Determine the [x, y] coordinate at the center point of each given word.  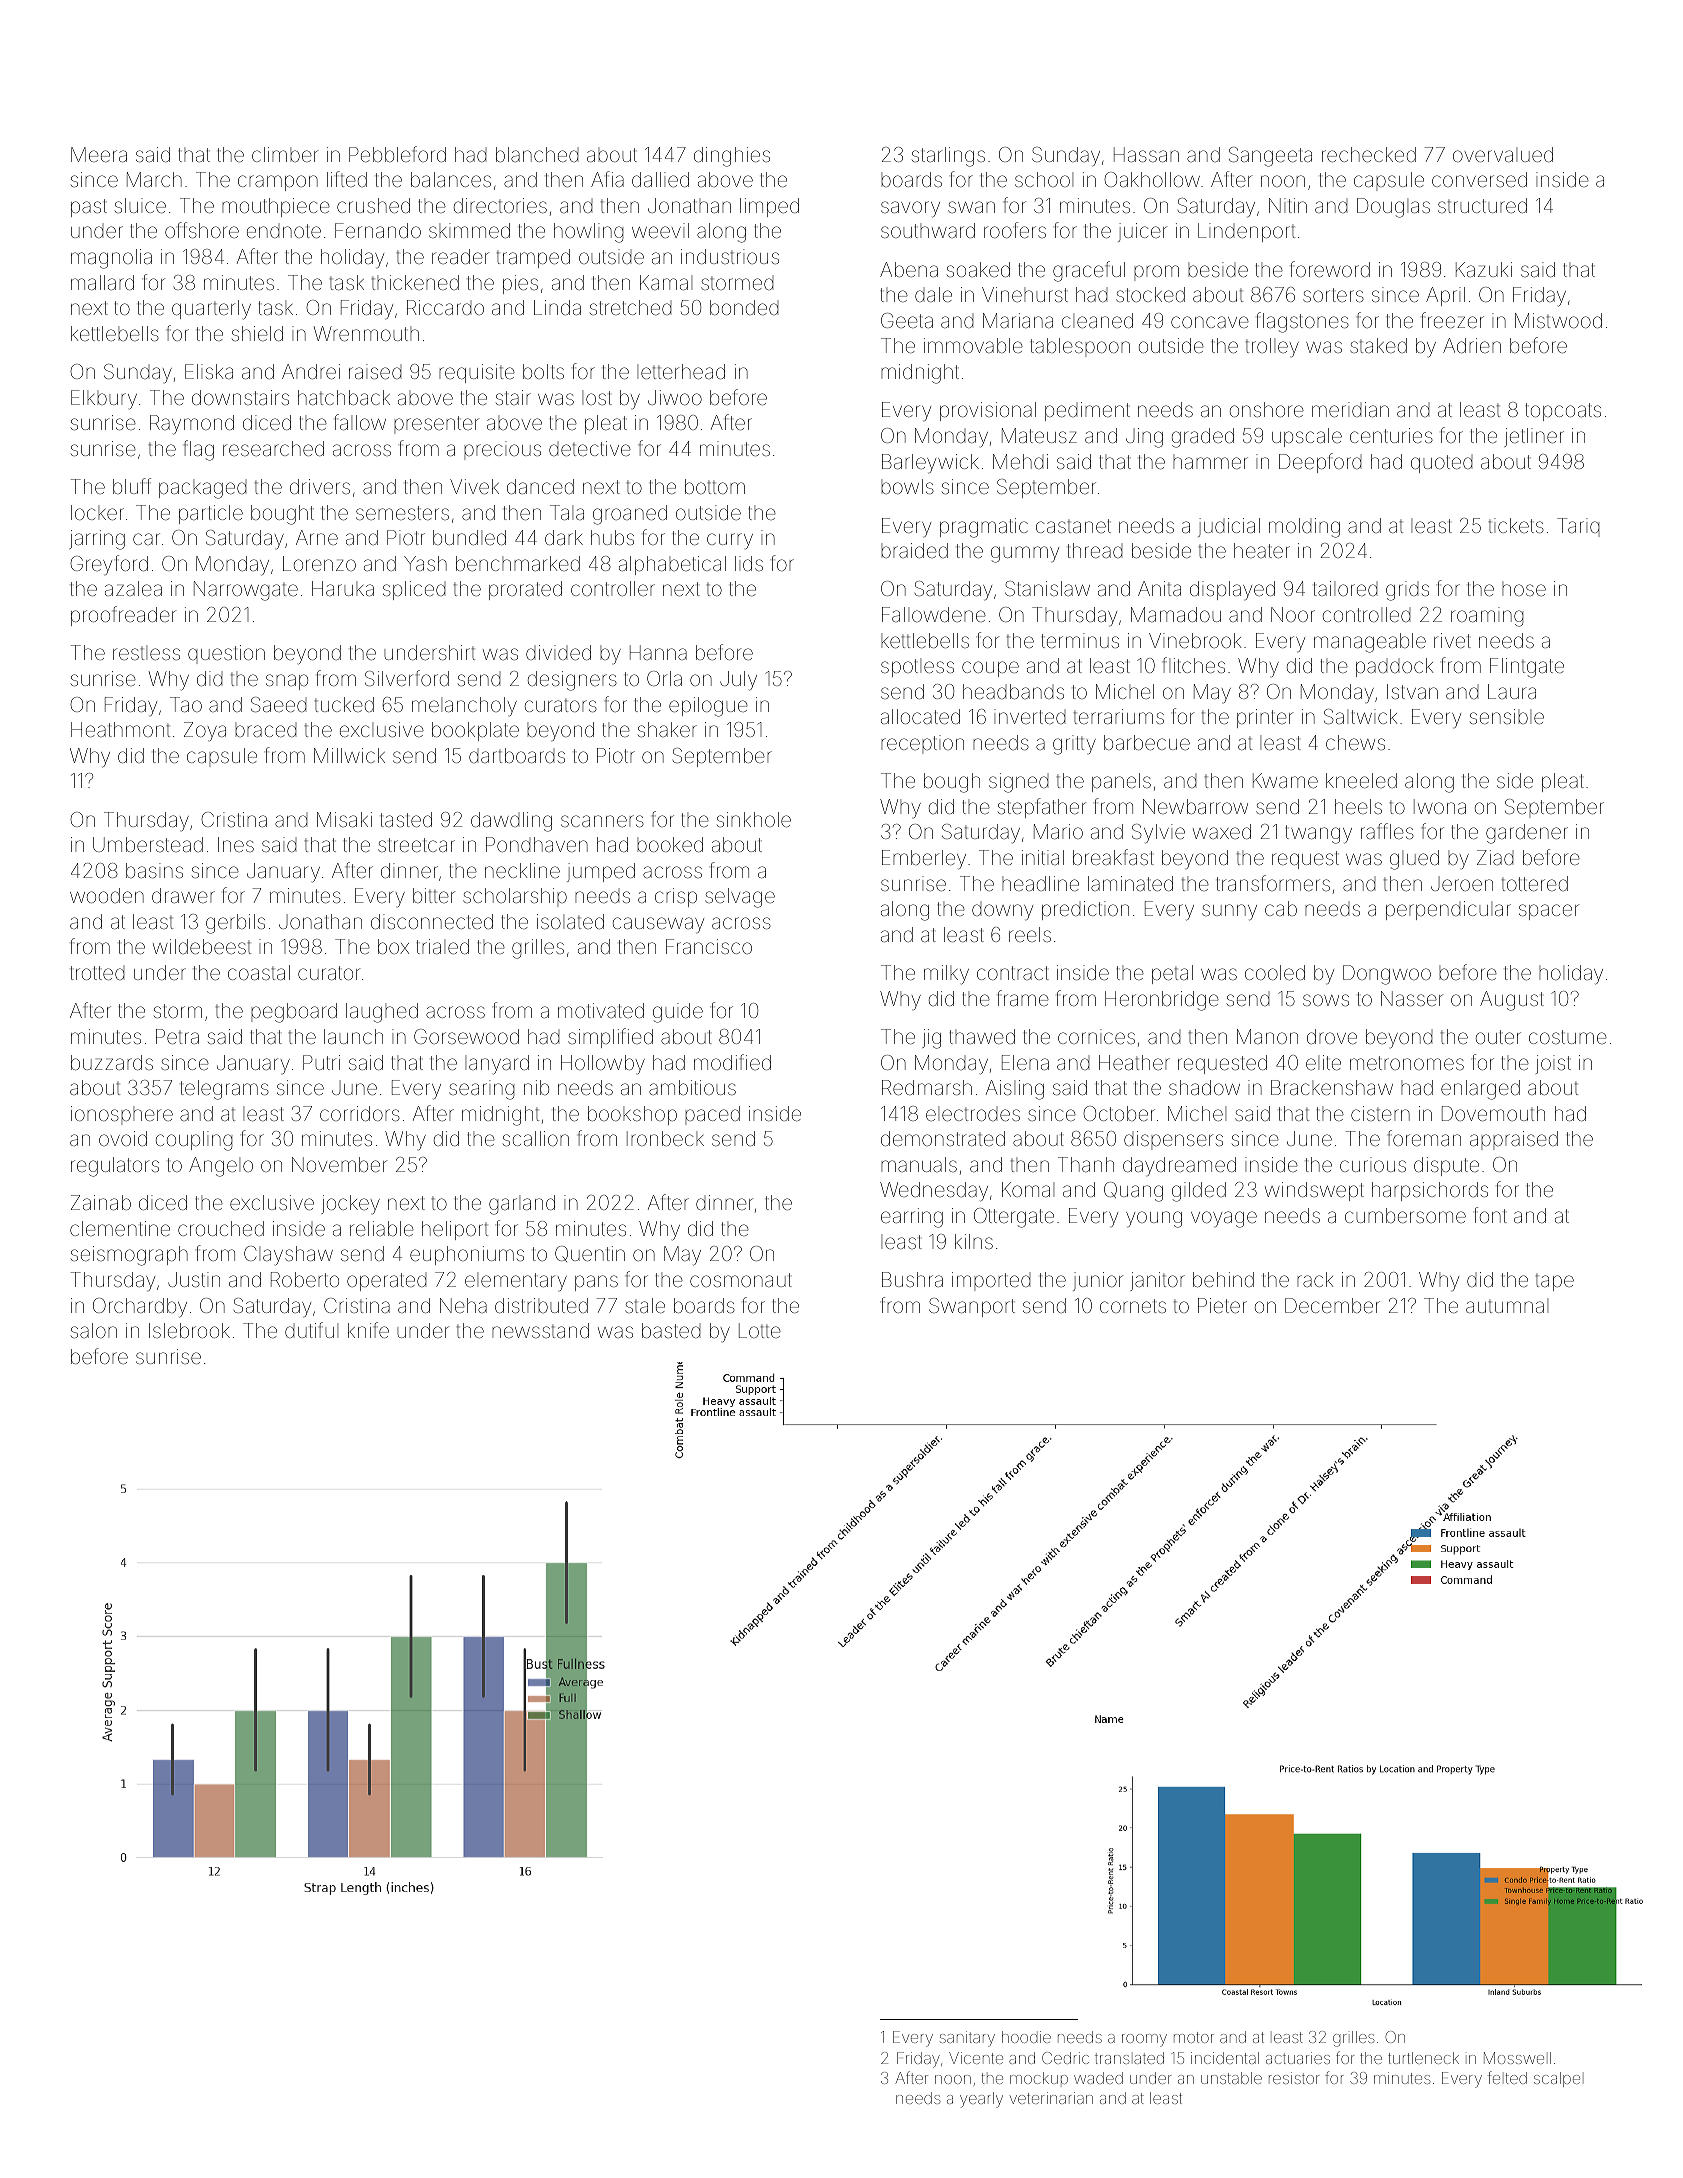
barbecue [1147, 742]
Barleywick [930, 463]
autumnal [1507, 1305]
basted [671, 1330]
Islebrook [189, 1330]
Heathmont [120, 729]
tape [1555, 1282]
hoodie [1026, 2037]
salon [94, 1330]
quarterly [211, 310]
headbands [1013, 691]
